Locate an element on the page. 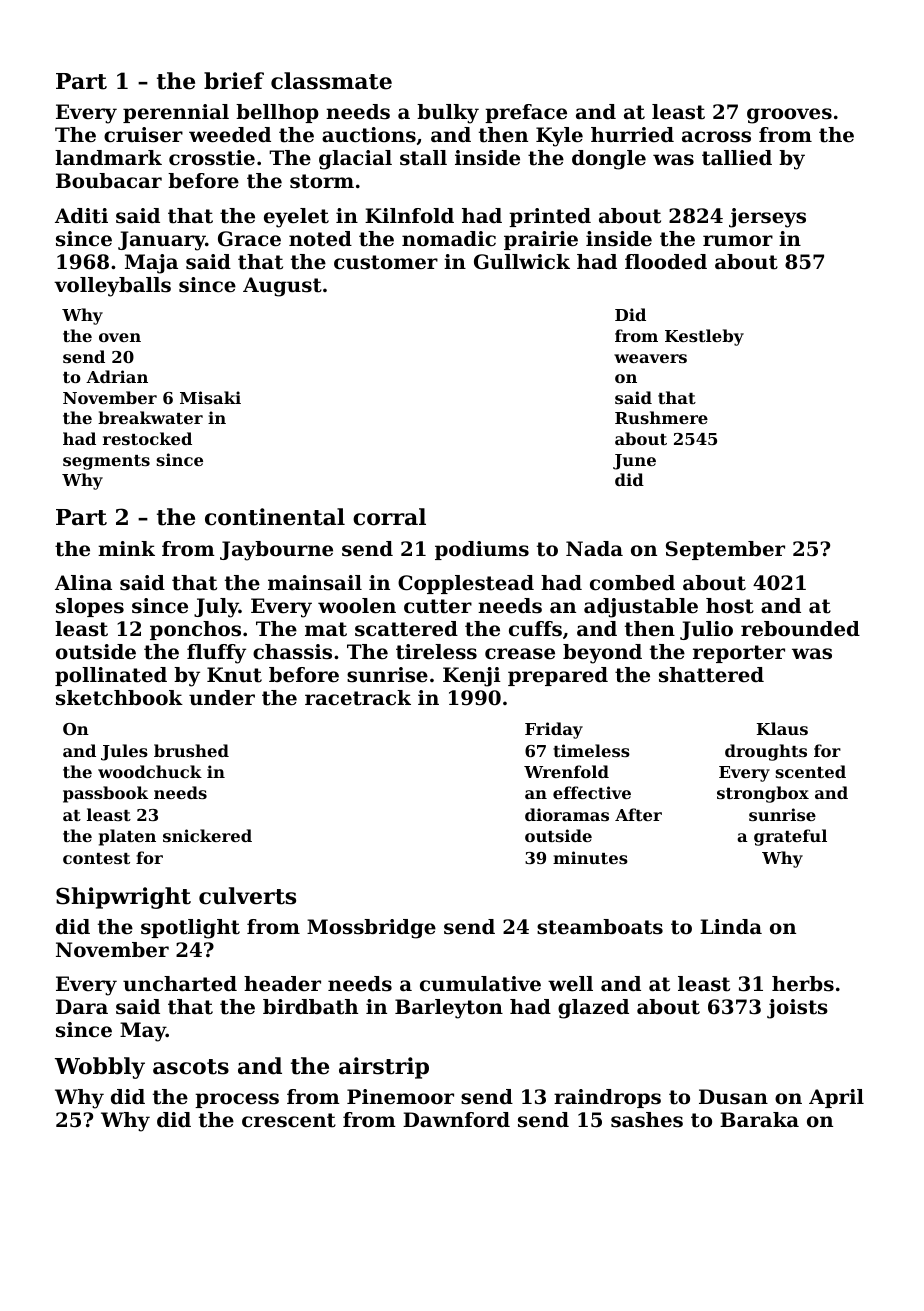  Mossbridge is located at coordinates (371, 929).
